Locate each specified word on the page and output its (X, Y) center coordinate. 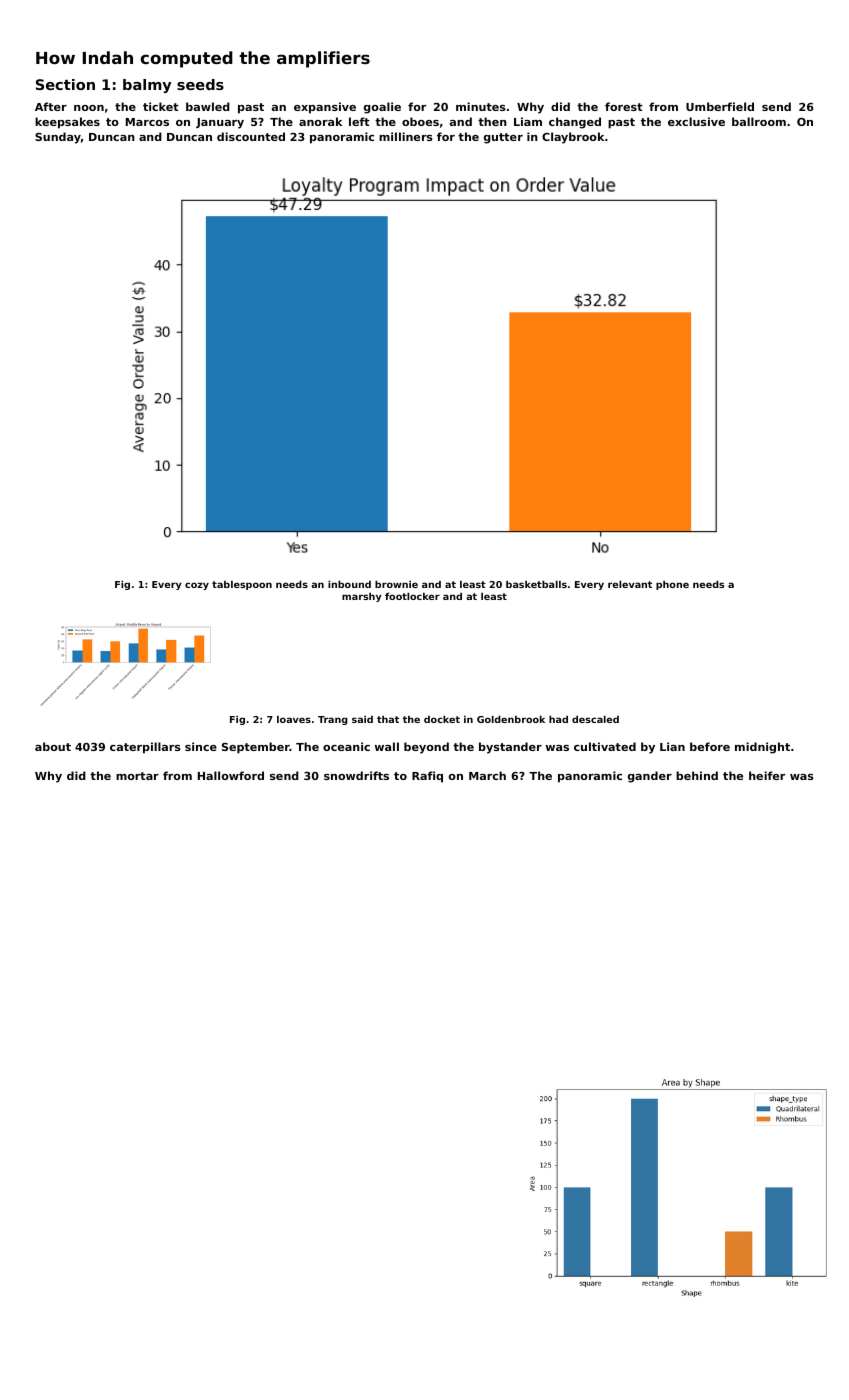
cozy (197, 586)
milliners (406, 136)
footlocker (412, 596)
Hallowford (231, 775)
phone (672, 585)
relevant (630, 584)
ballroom (759, 121)
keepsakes (67, 123)
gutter (503, 138)
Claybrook (573, 138)
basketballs (536, 584)
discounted (251, 136)
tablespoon (242, 585)
